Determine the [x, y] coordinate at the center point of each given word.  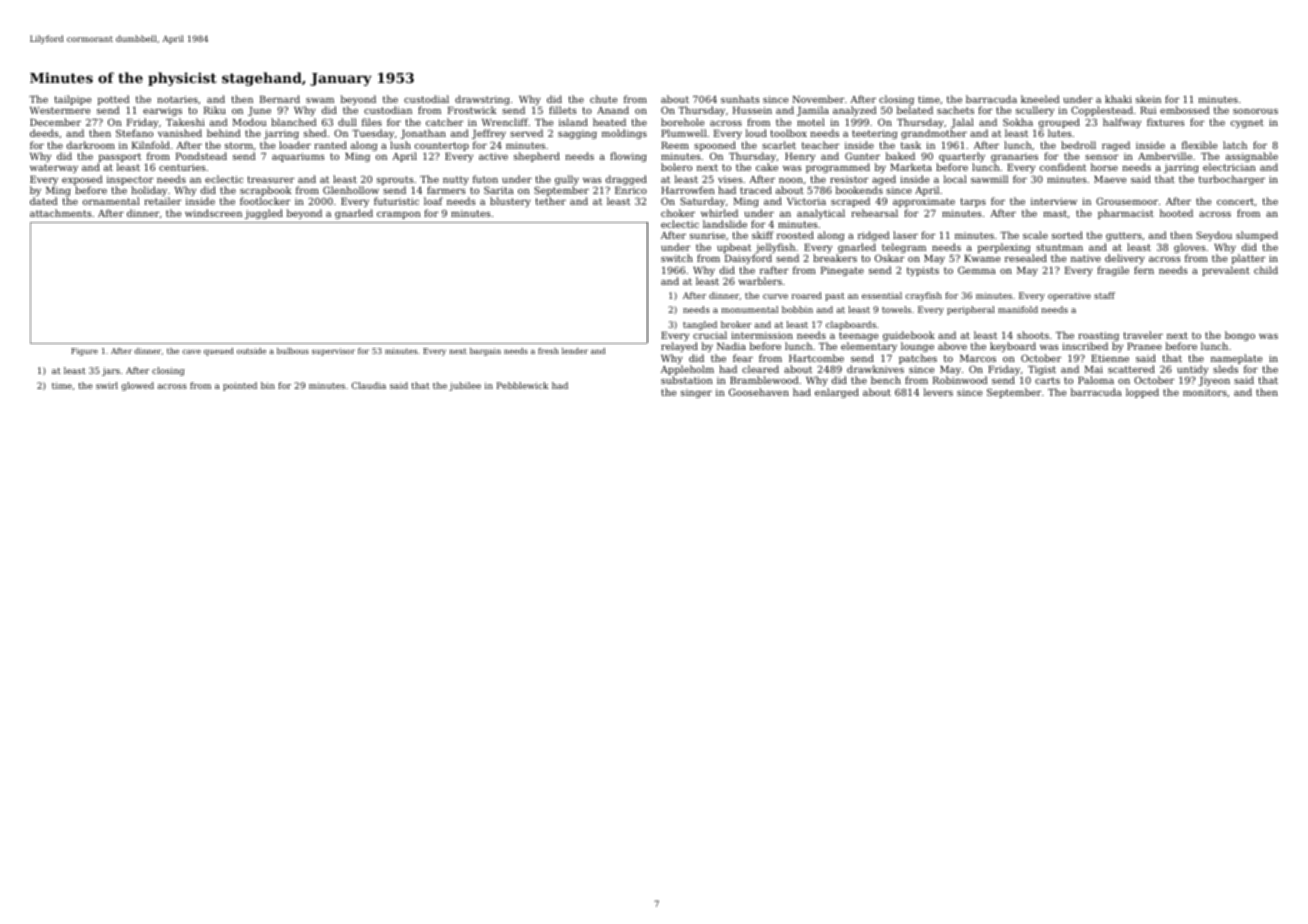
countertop [442, 146]
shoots [1033, 335]
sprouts [395, 180]
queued [219, 352]
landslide [725, 224]
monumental [749, 309]
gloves [1190, 248]
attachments [61, 213]
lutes [1060, 133]
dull [347, 122]
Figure [84, 352]
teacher [820, 145]
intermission [762, 335]
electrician [1229, 167]
